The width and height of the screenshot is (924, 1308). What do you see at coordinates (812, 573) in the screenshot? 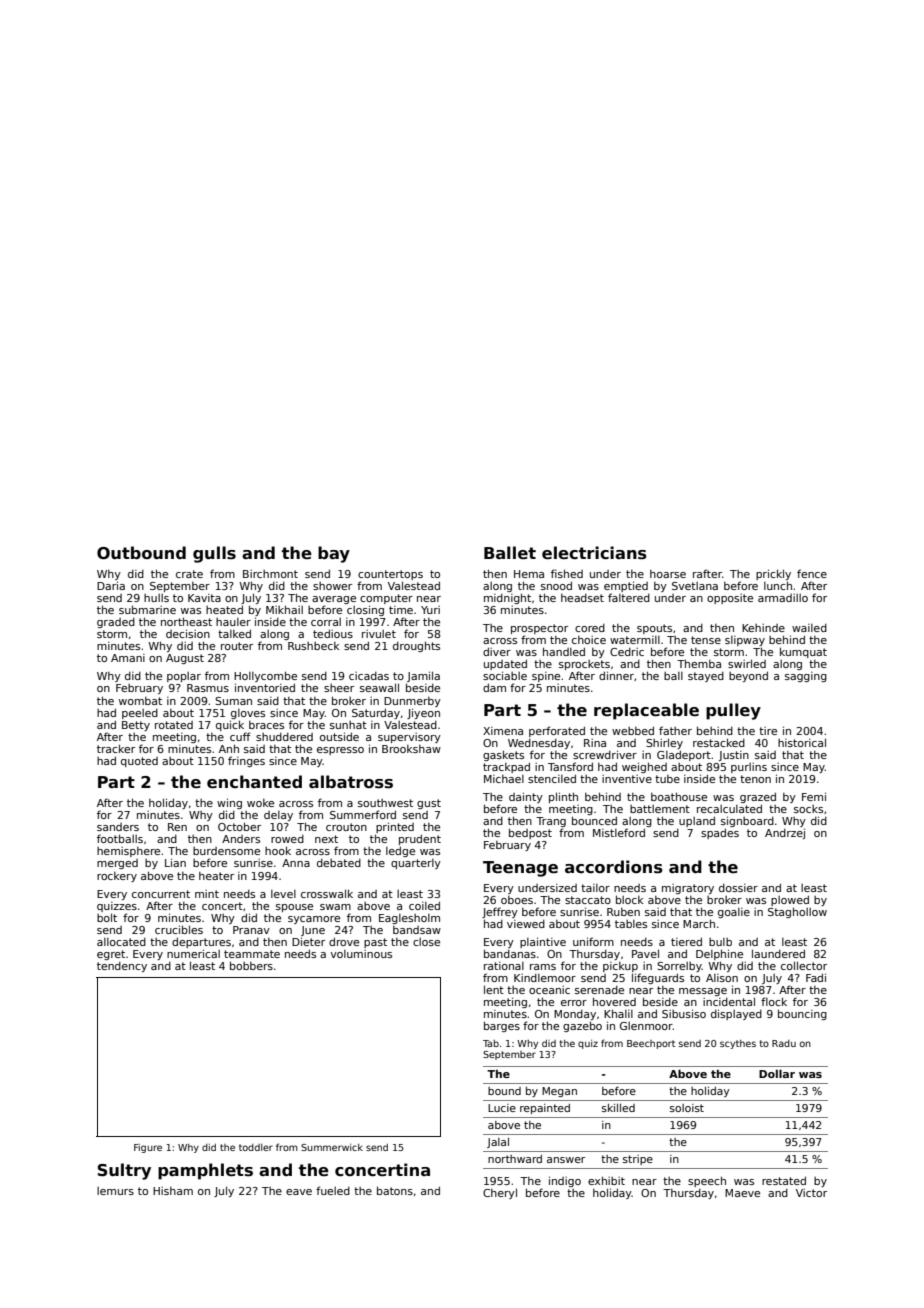
I see `fence` at bounding box center [812, 573].
